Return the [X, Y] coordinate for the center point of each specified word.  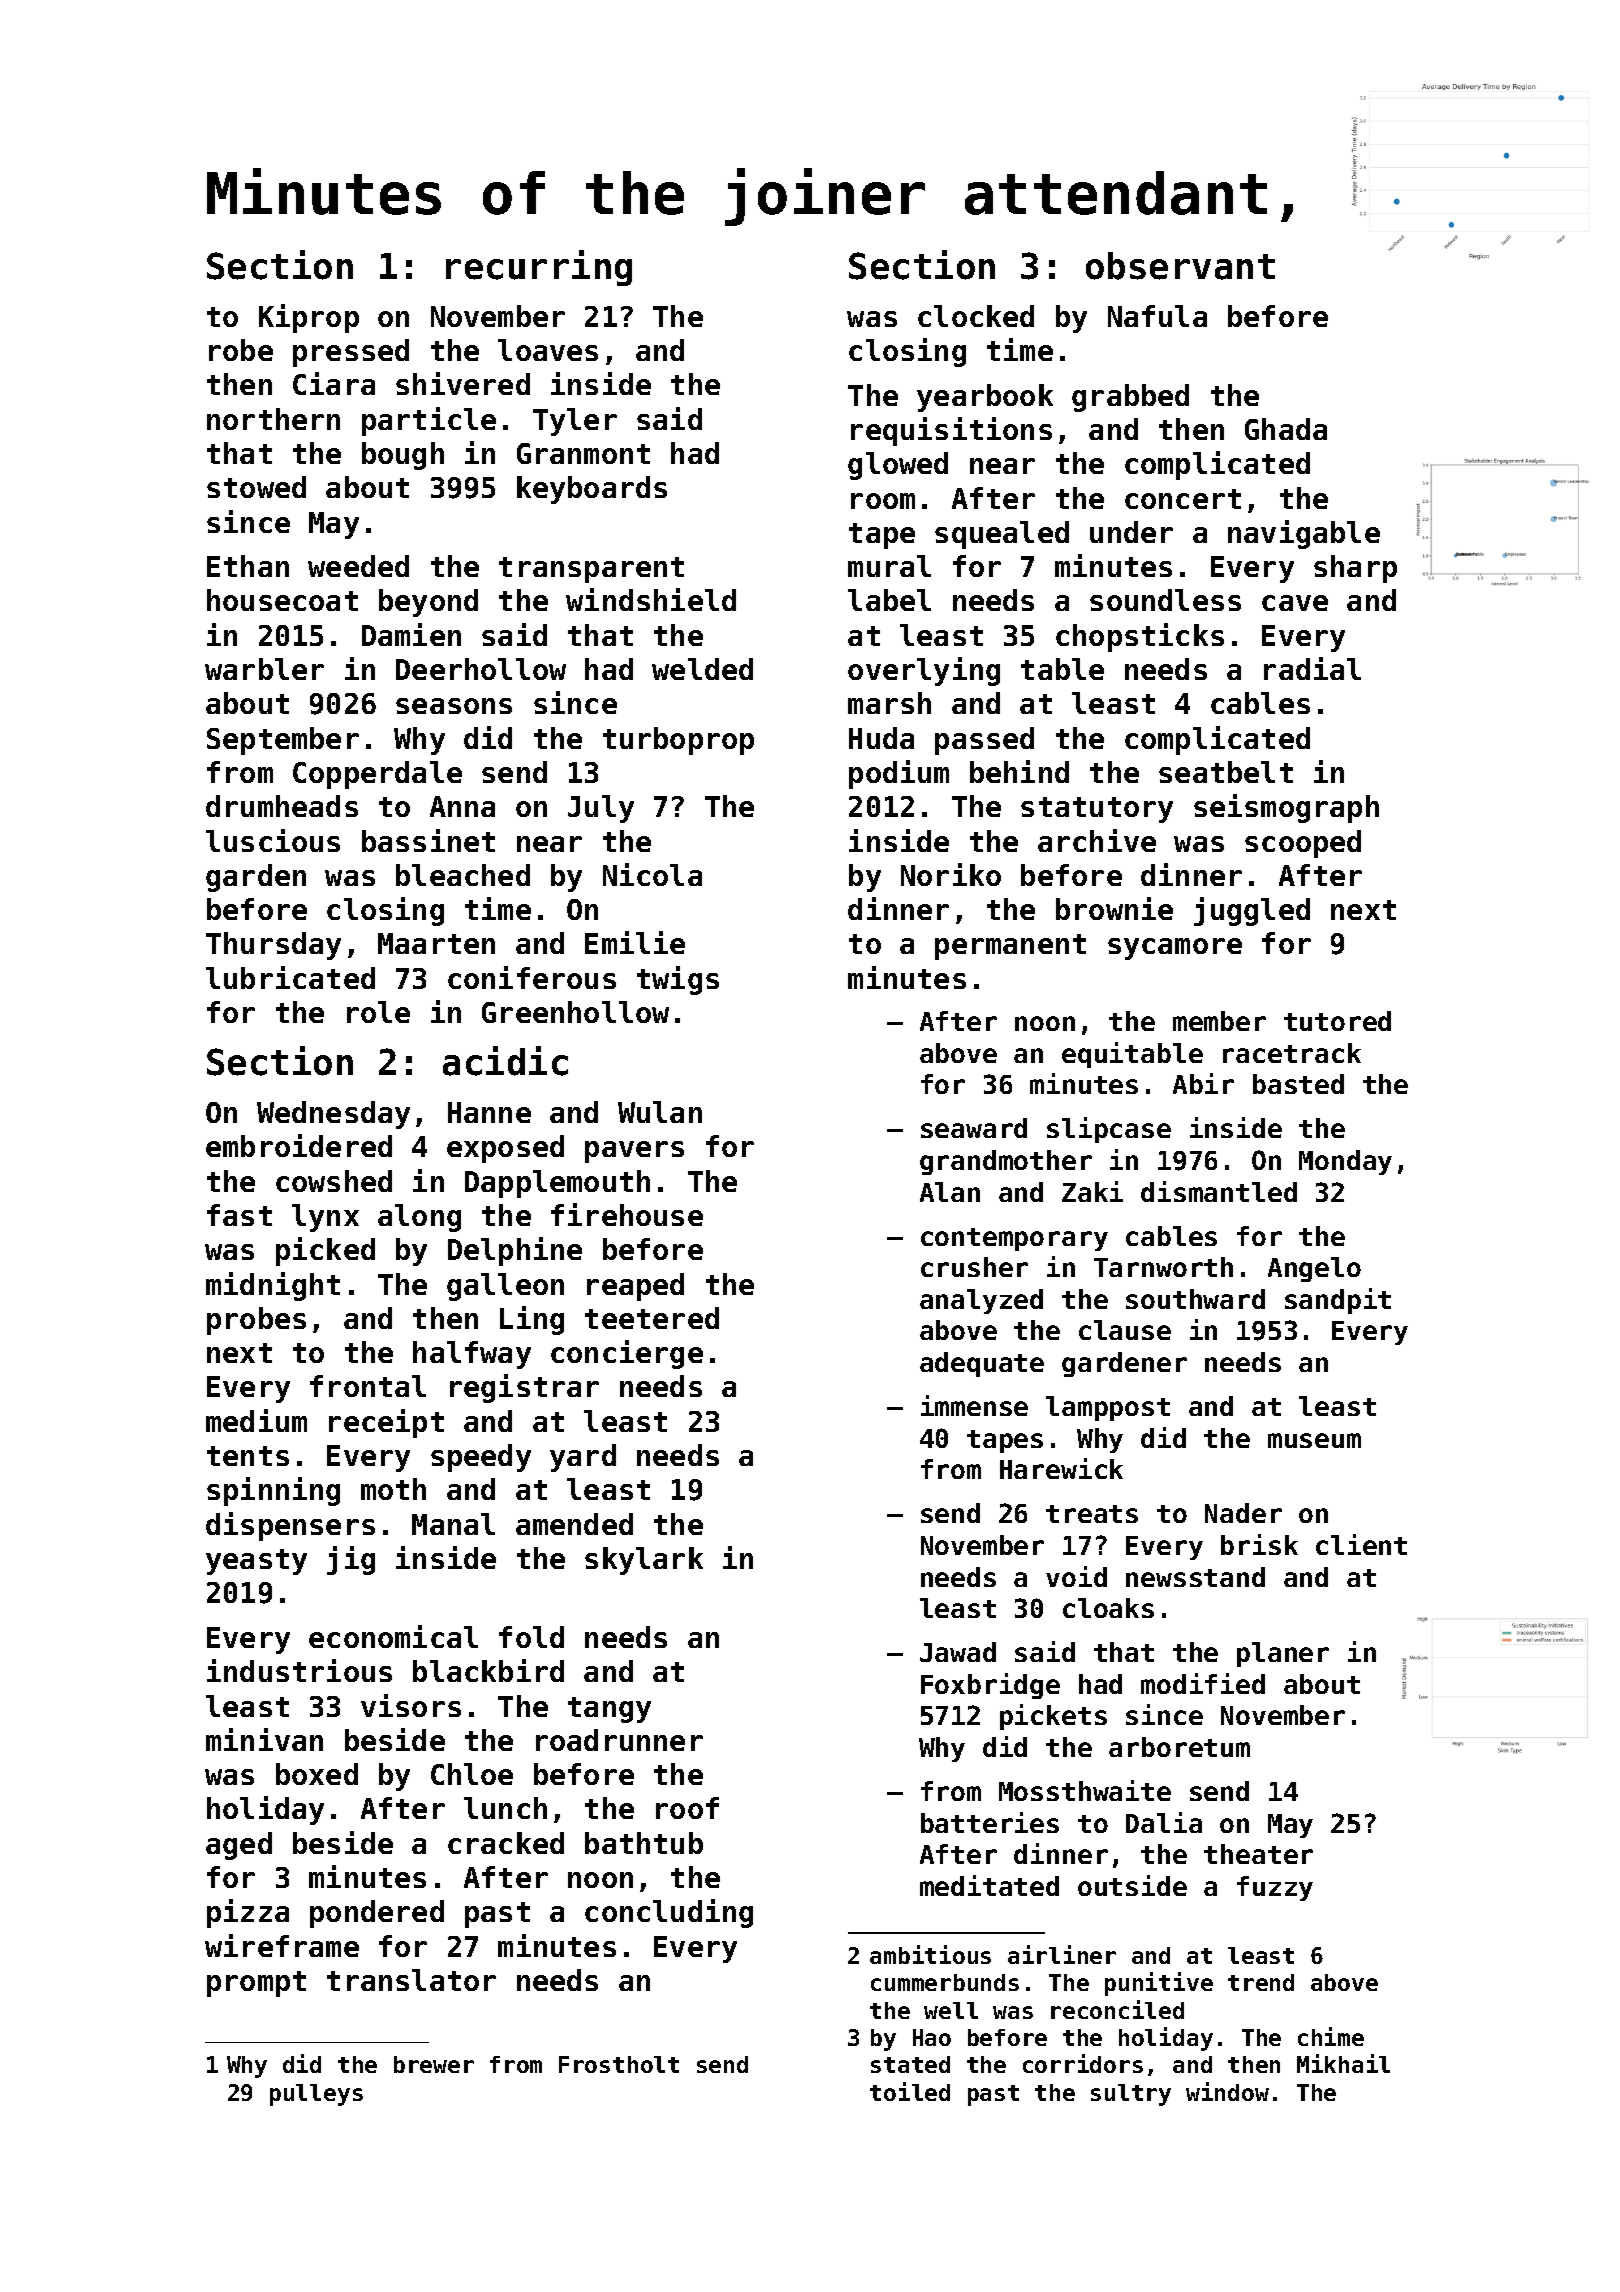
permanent [1010, 947]
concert [1183, 499]
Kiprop [309, 318]
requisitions [951, 431]
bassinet [428, 840]
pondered [377, 1914]
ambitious [930, 1954]
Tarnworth [1163, 1267]
